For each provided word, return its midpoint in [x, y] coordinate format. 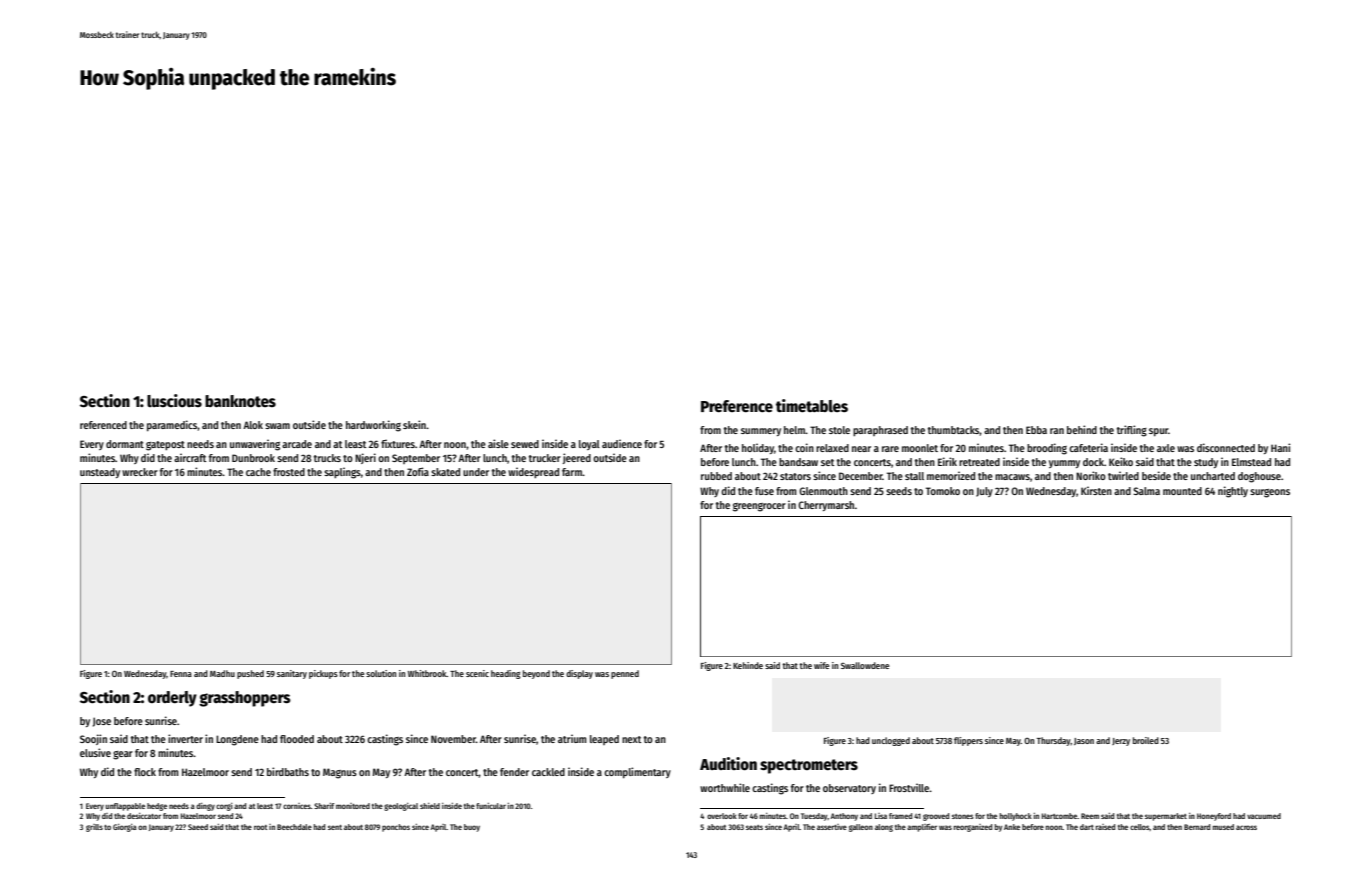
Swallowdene [865, 665]
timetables [812, 406]
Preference [737, 406]
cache [258, 472]
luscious [174, 400]
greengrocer [759, 507]
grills [94, 828]
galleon [861, 828]
